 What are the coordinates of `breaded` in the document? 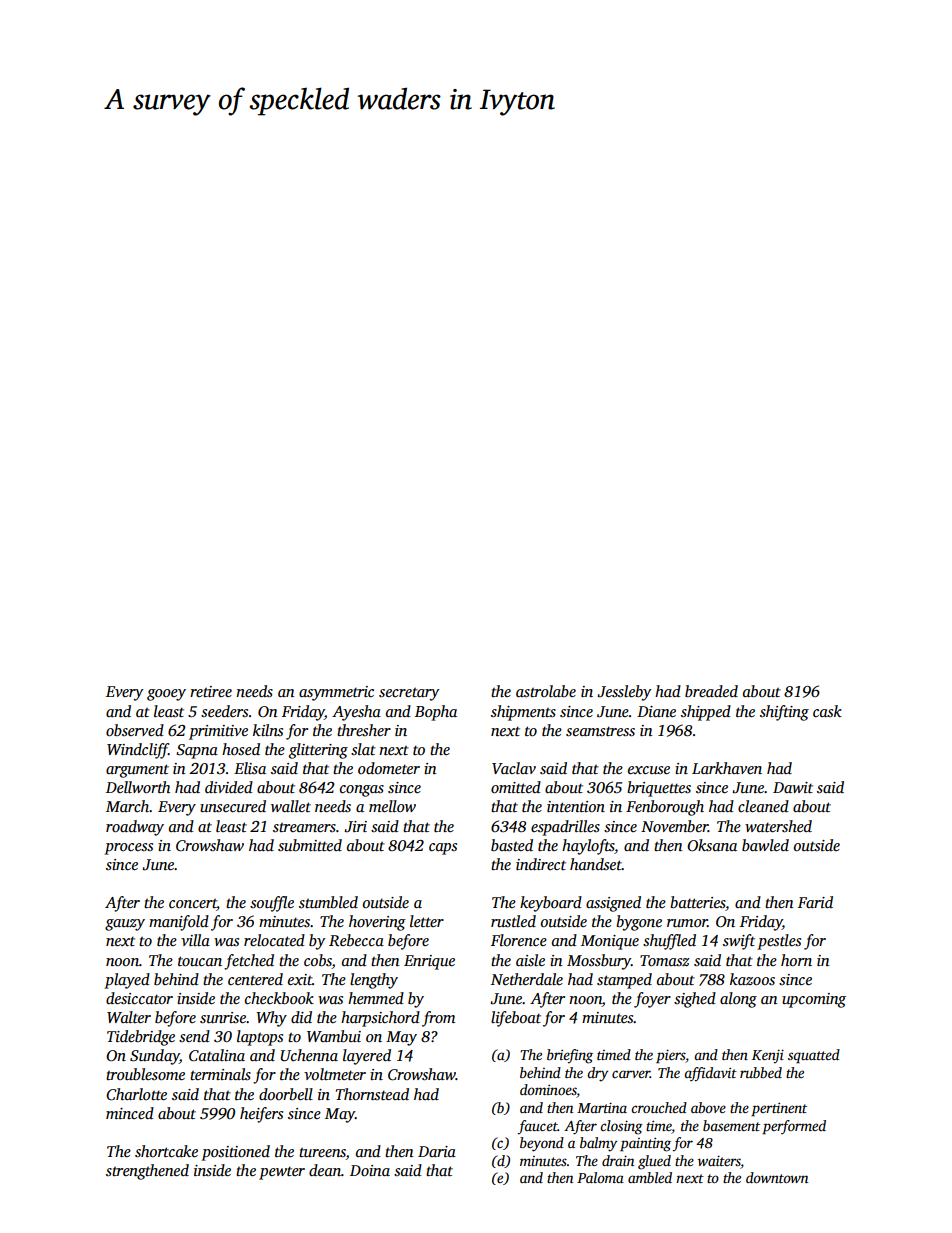 It's located at (711, 691).
